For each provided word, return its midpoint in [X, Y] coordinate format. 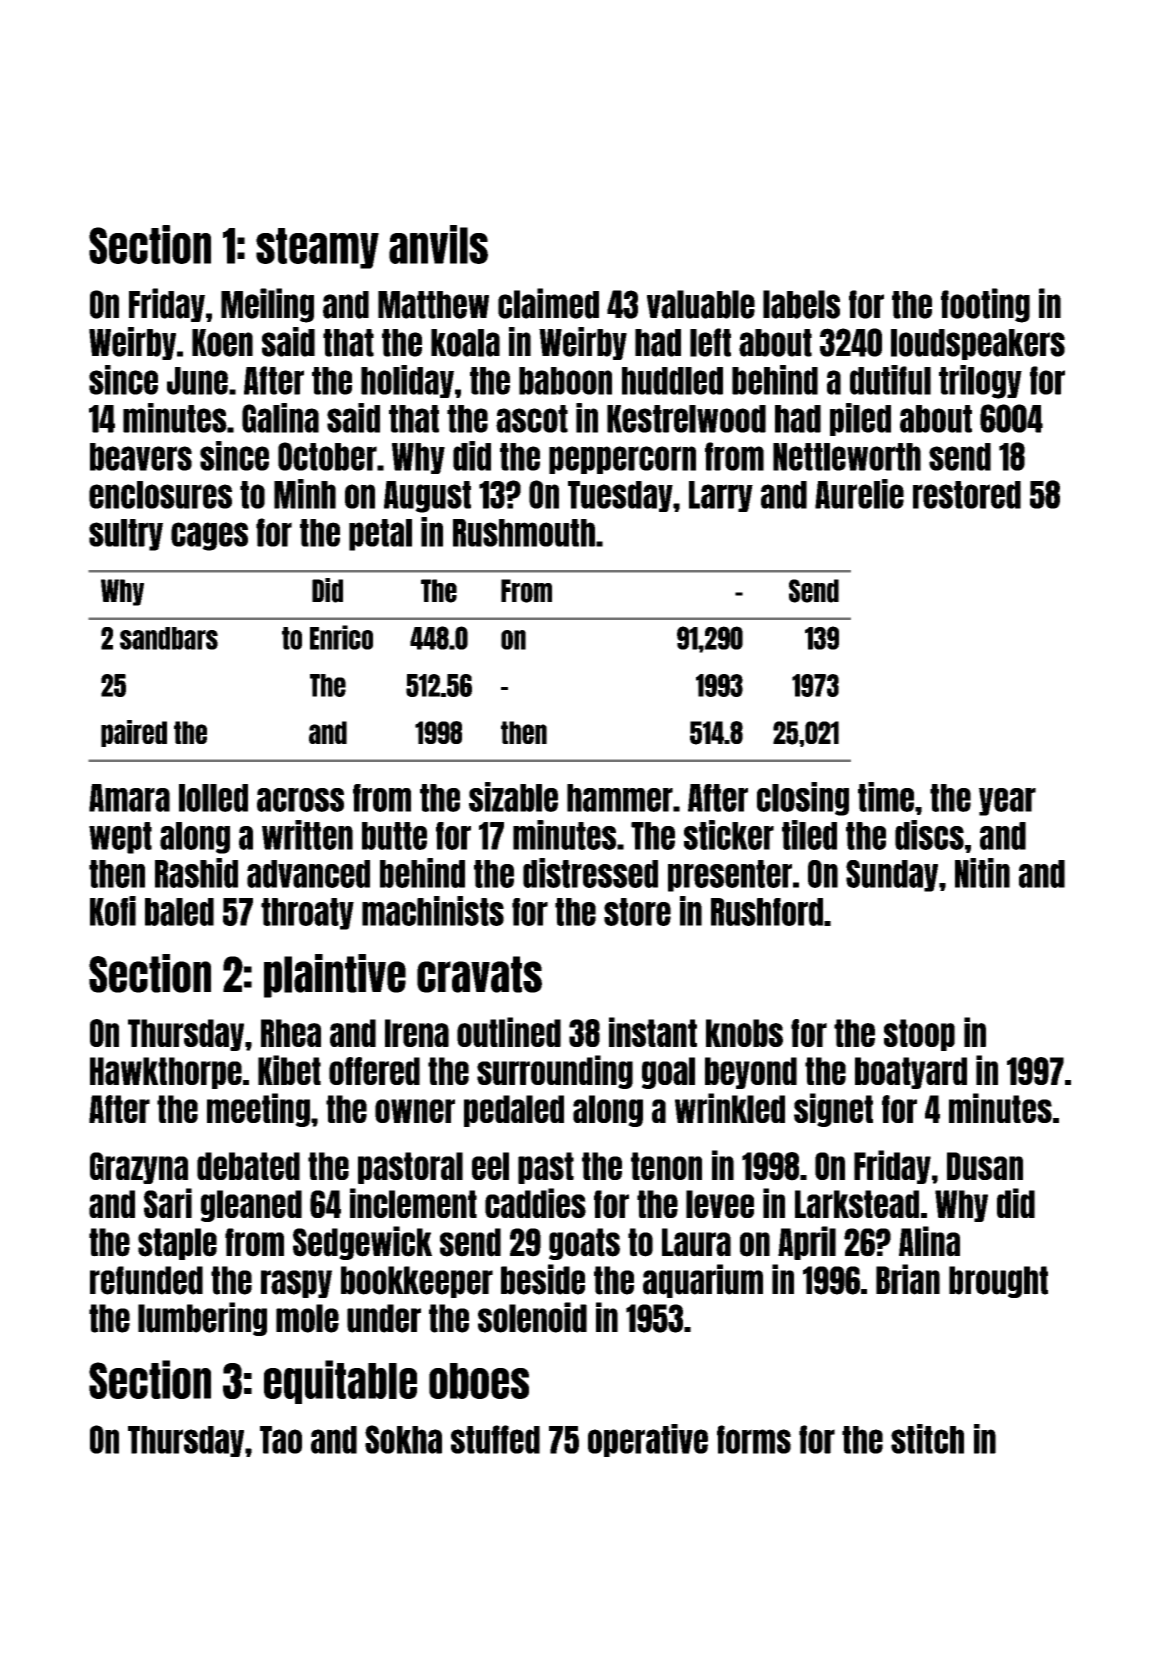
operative [648, 1440]
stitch [927, 1439]
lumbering [202, 1319]
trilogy [980, 382]
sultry [126, 535]
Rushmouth [524, 533]
